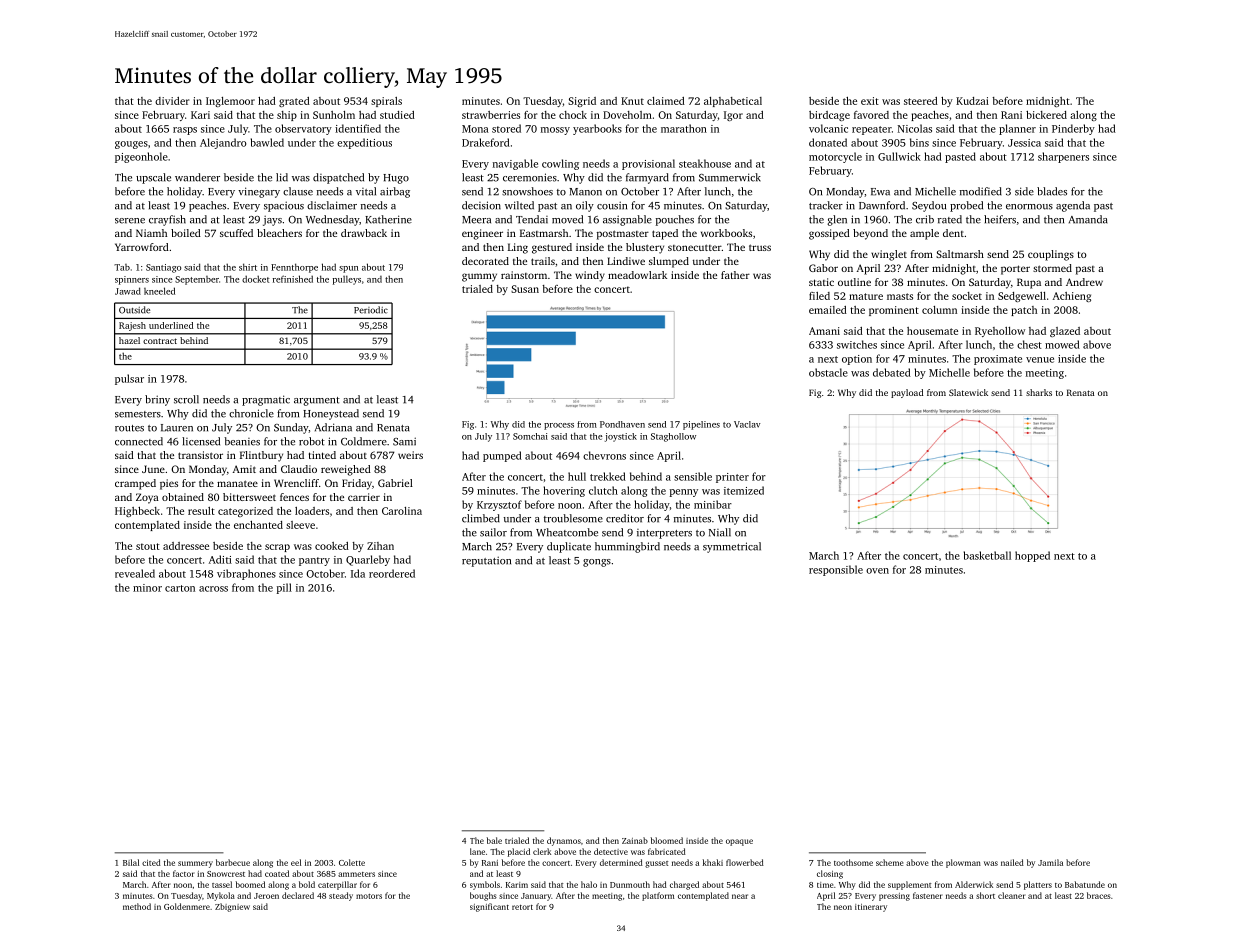 This screenshot has height=952, width=1233. Describe the element at coordinates (732, 547) in the screenshot. I see `symmetrical` at that location.
